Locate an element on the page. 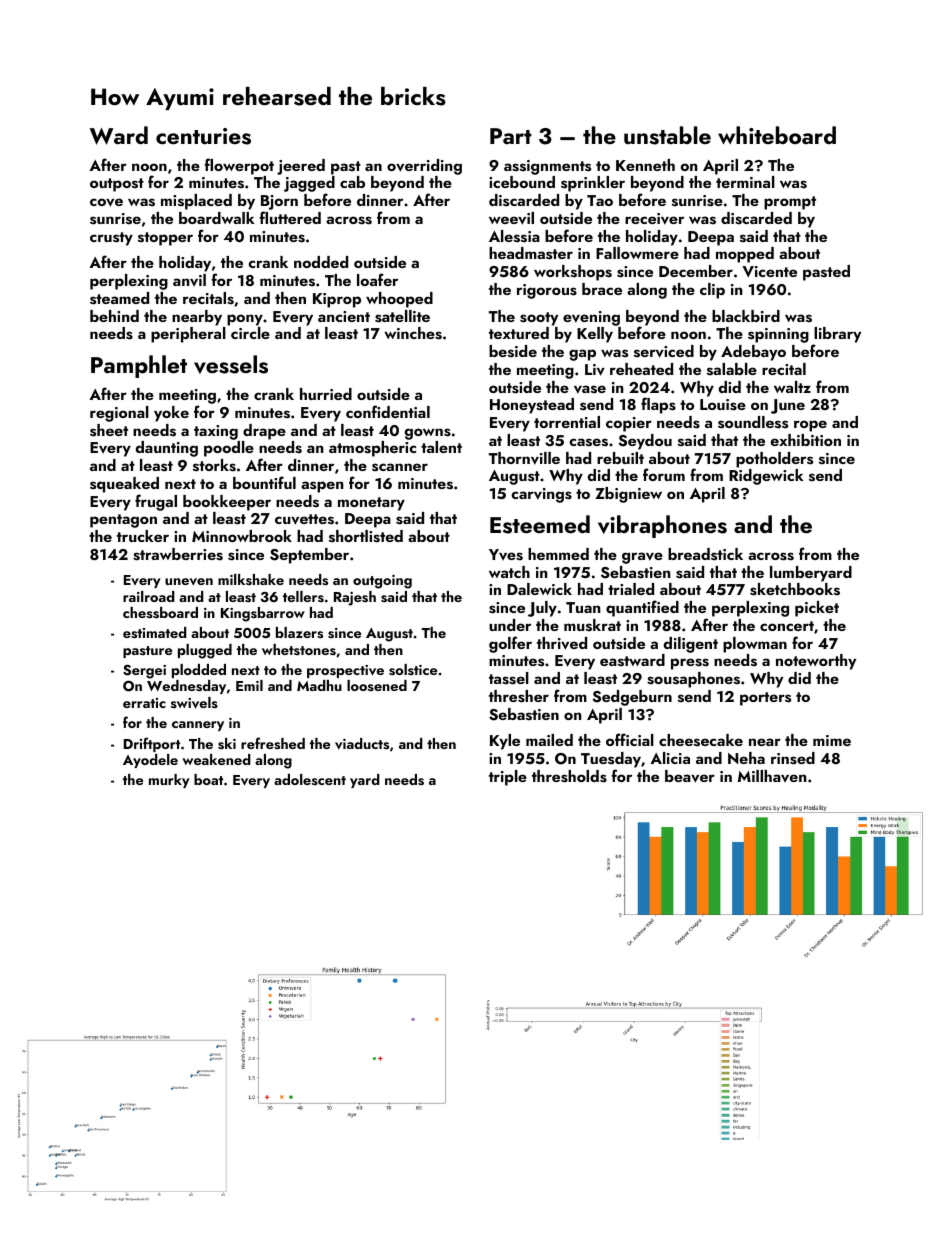 Image resolution: width=952 pixels, height=1233 pixels. Seydou is located at coordinates (645, 442).
